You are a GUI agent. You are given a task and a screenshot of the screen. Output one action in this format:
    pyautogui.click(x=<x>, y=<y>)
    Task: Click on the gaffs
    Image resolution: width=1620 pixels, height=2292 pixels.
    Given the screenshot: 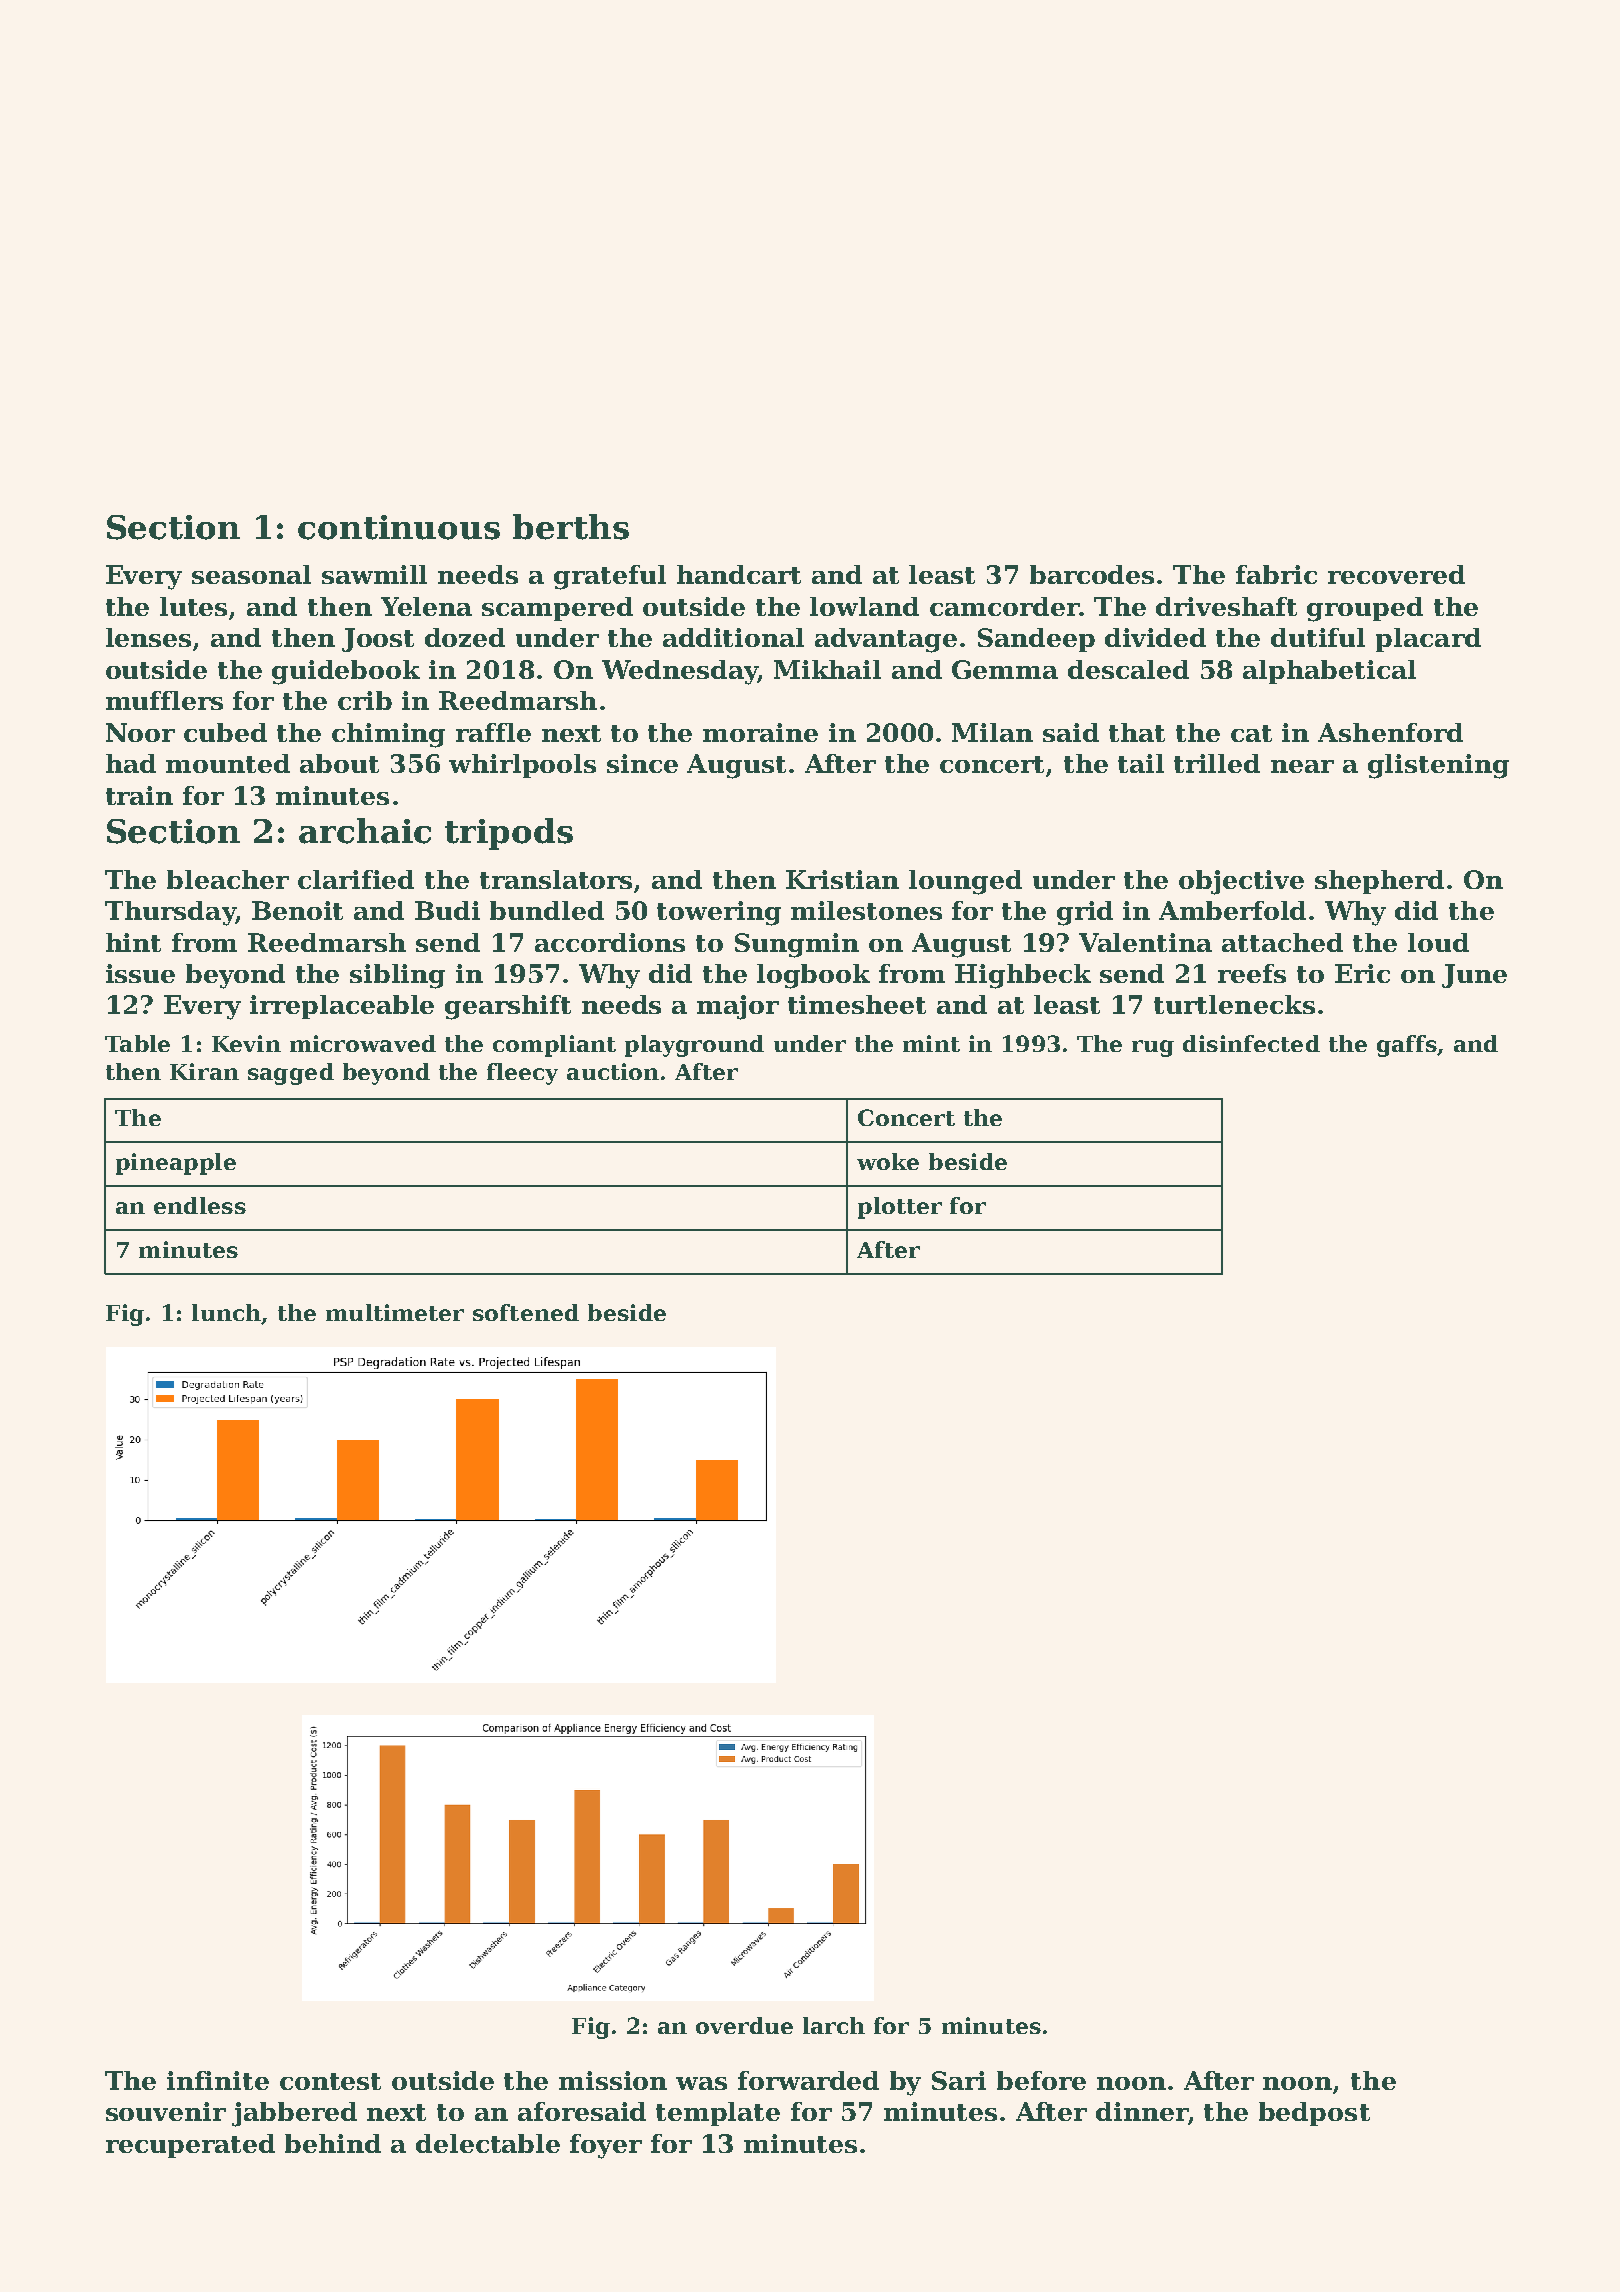 What is the action you would take?
    pyautogui.click(x=1407, y=1046)
